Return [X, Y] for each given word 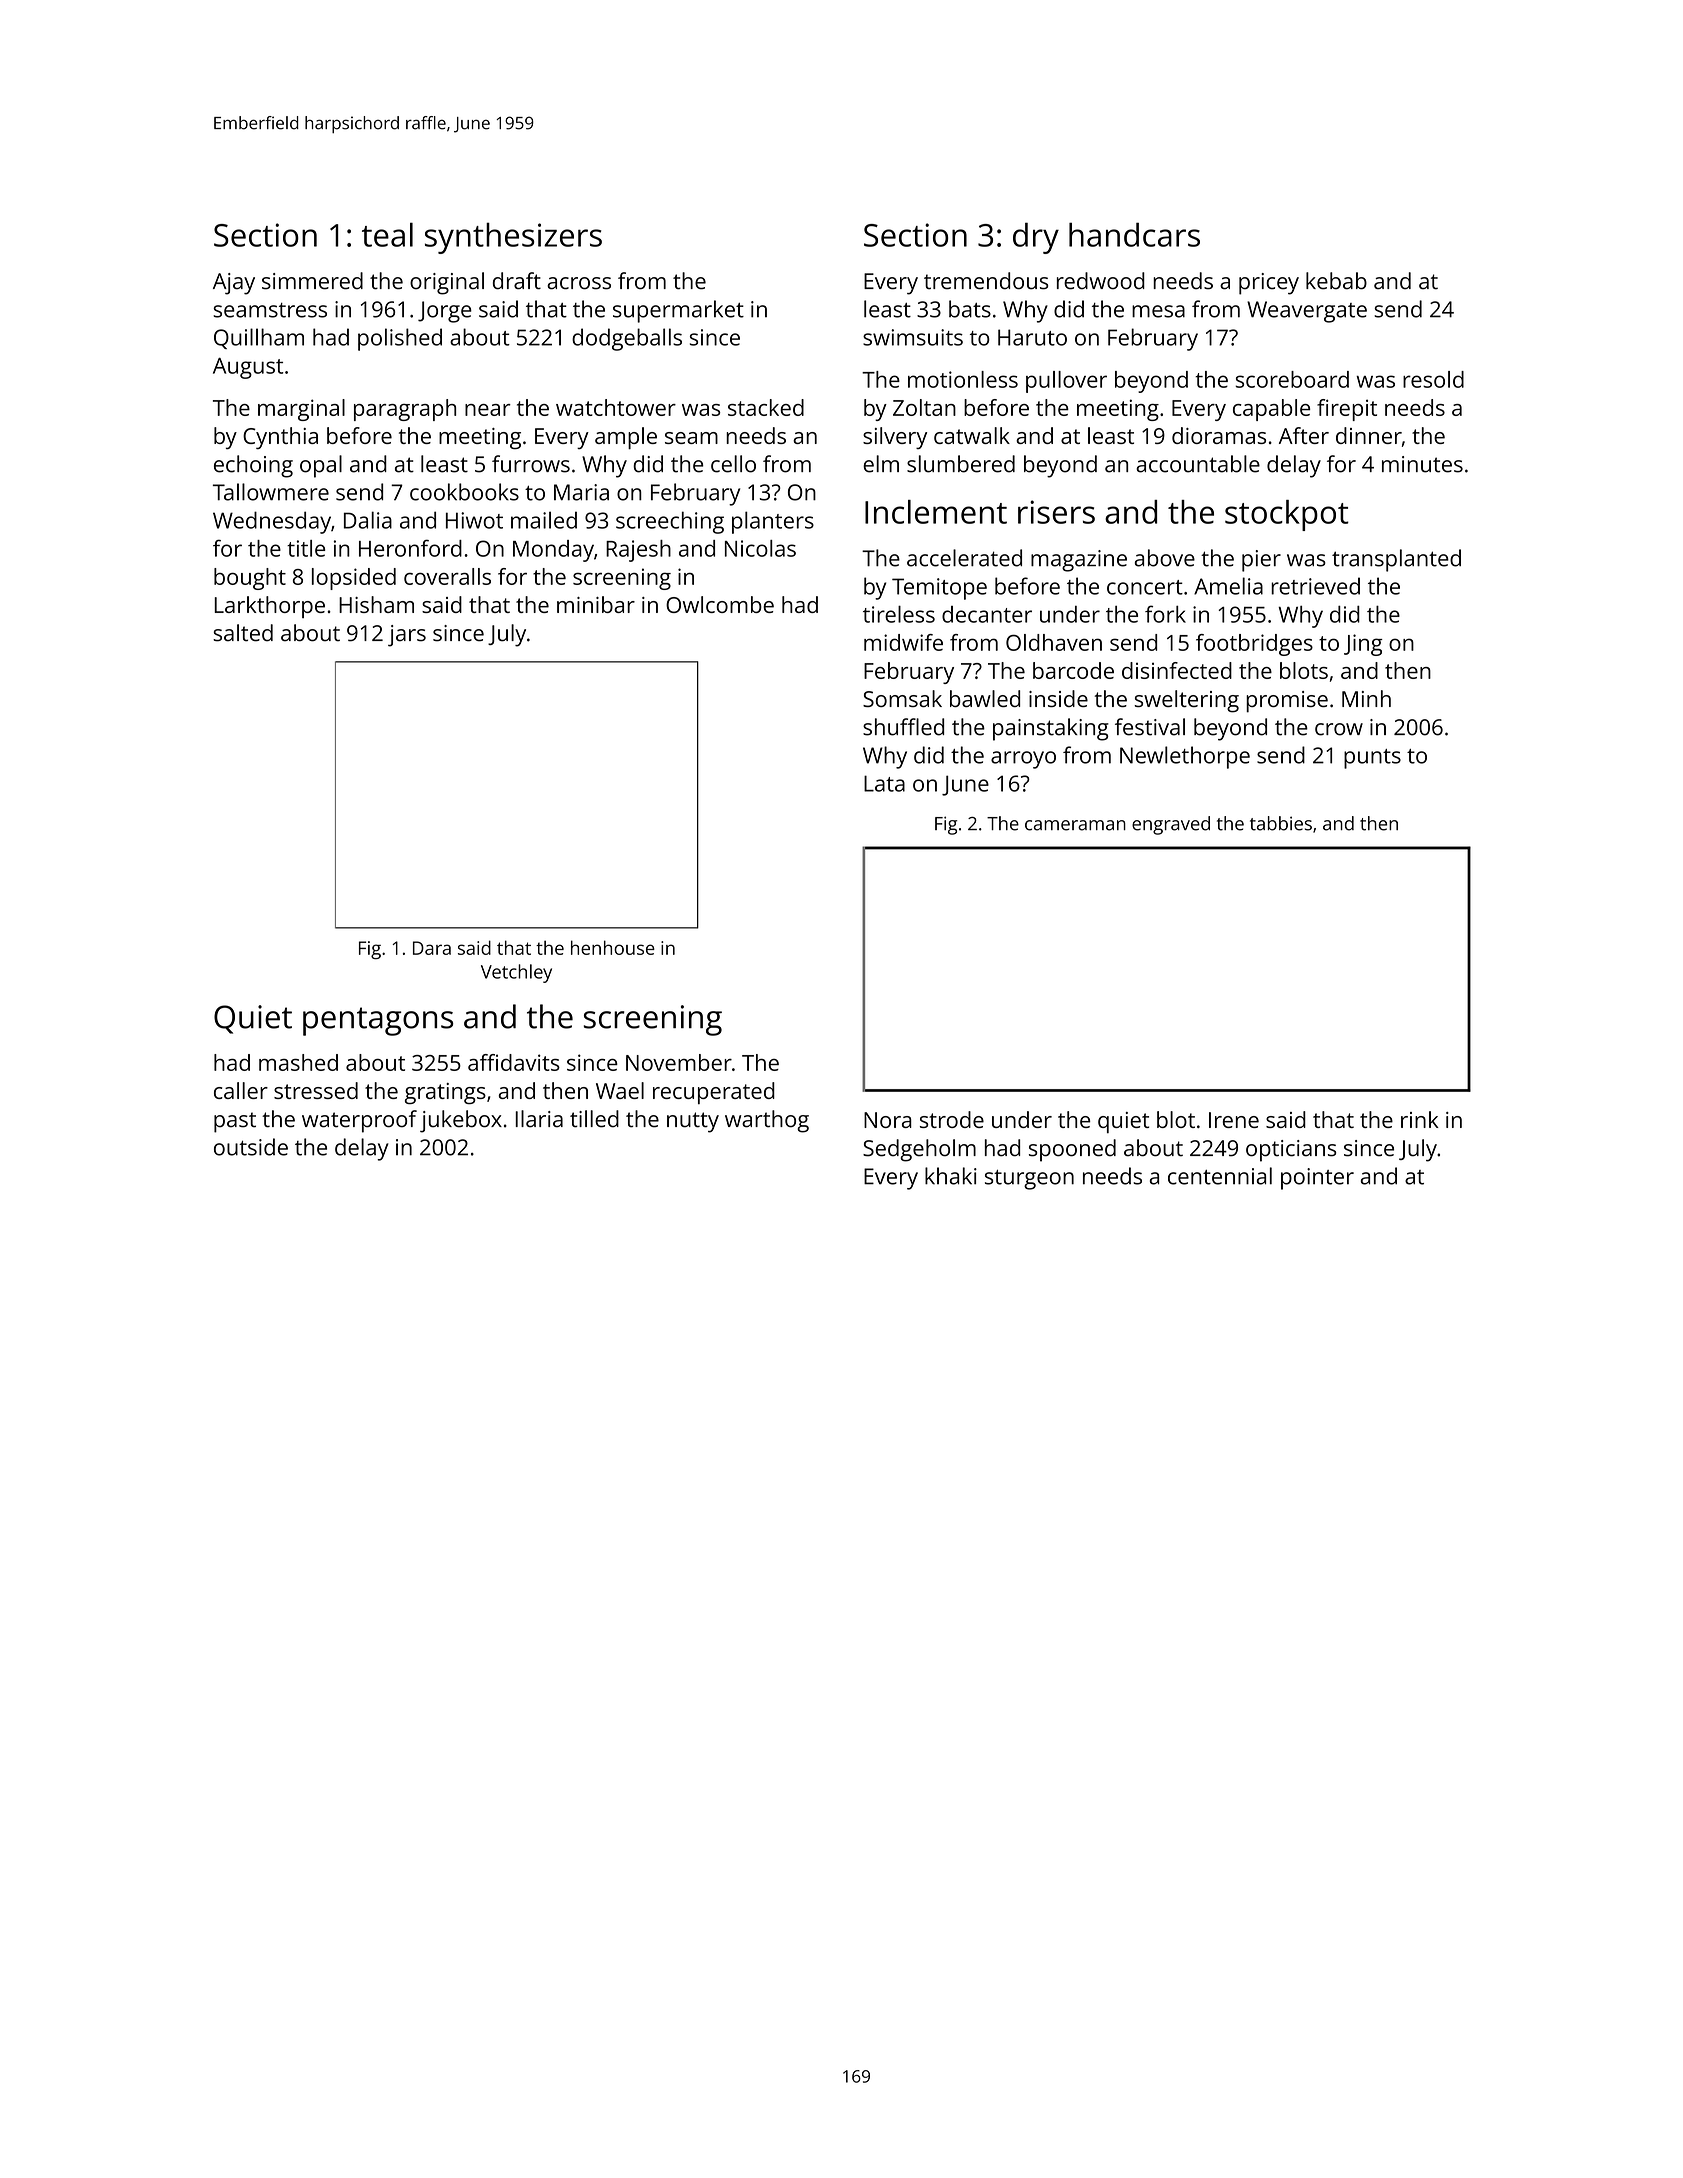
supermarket [678, 311]
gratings [445, 1093]
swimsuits [913, 337]
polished [400, 339]
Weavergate [1307, 312]
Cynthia [280, 438]
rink [1419, 1119]
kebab [1336, 281]
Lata [884, 783]
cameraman [1075, 825]
